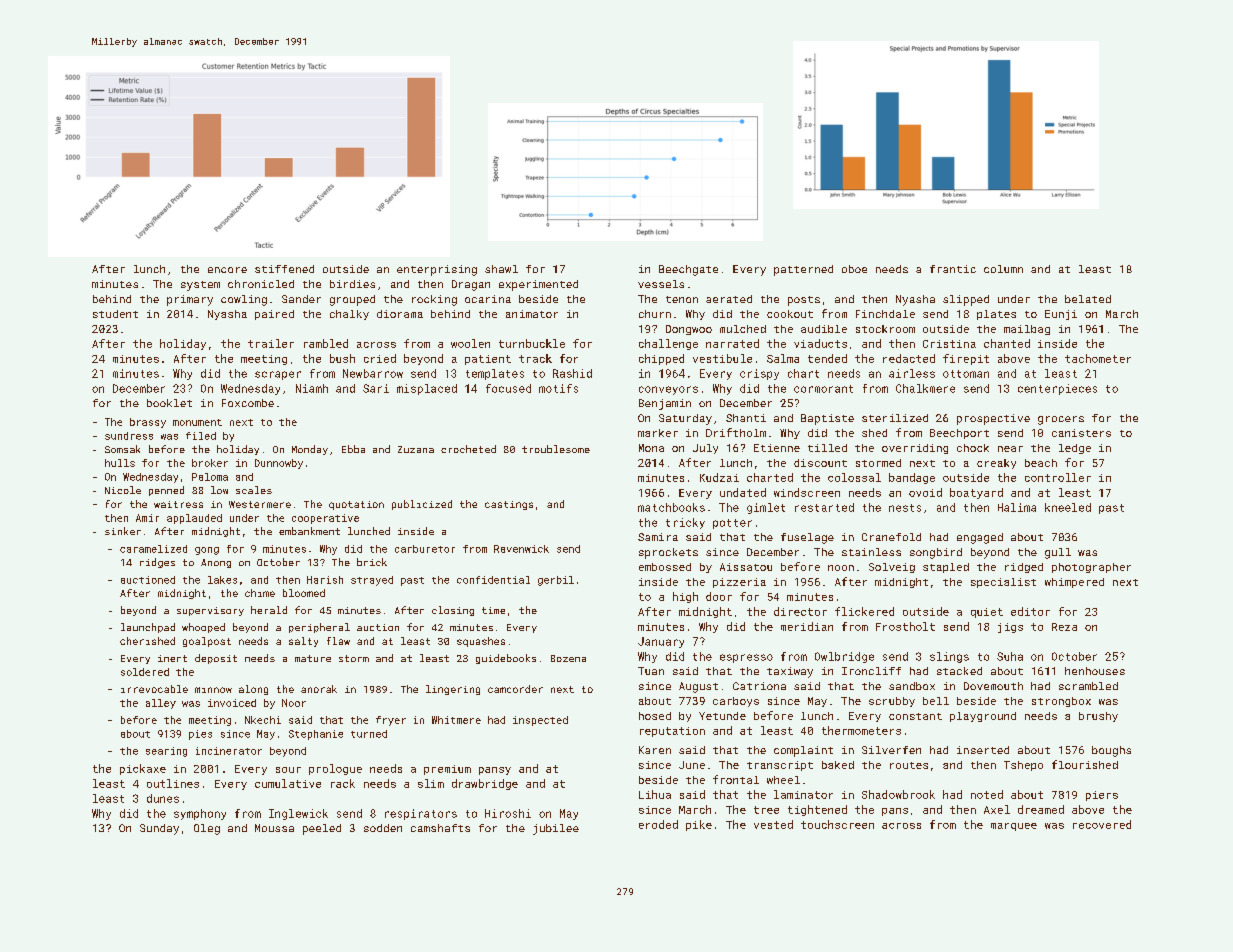  Describe the element at coordinates (456, 720) in the page. I see `Whitmere` at that location.
